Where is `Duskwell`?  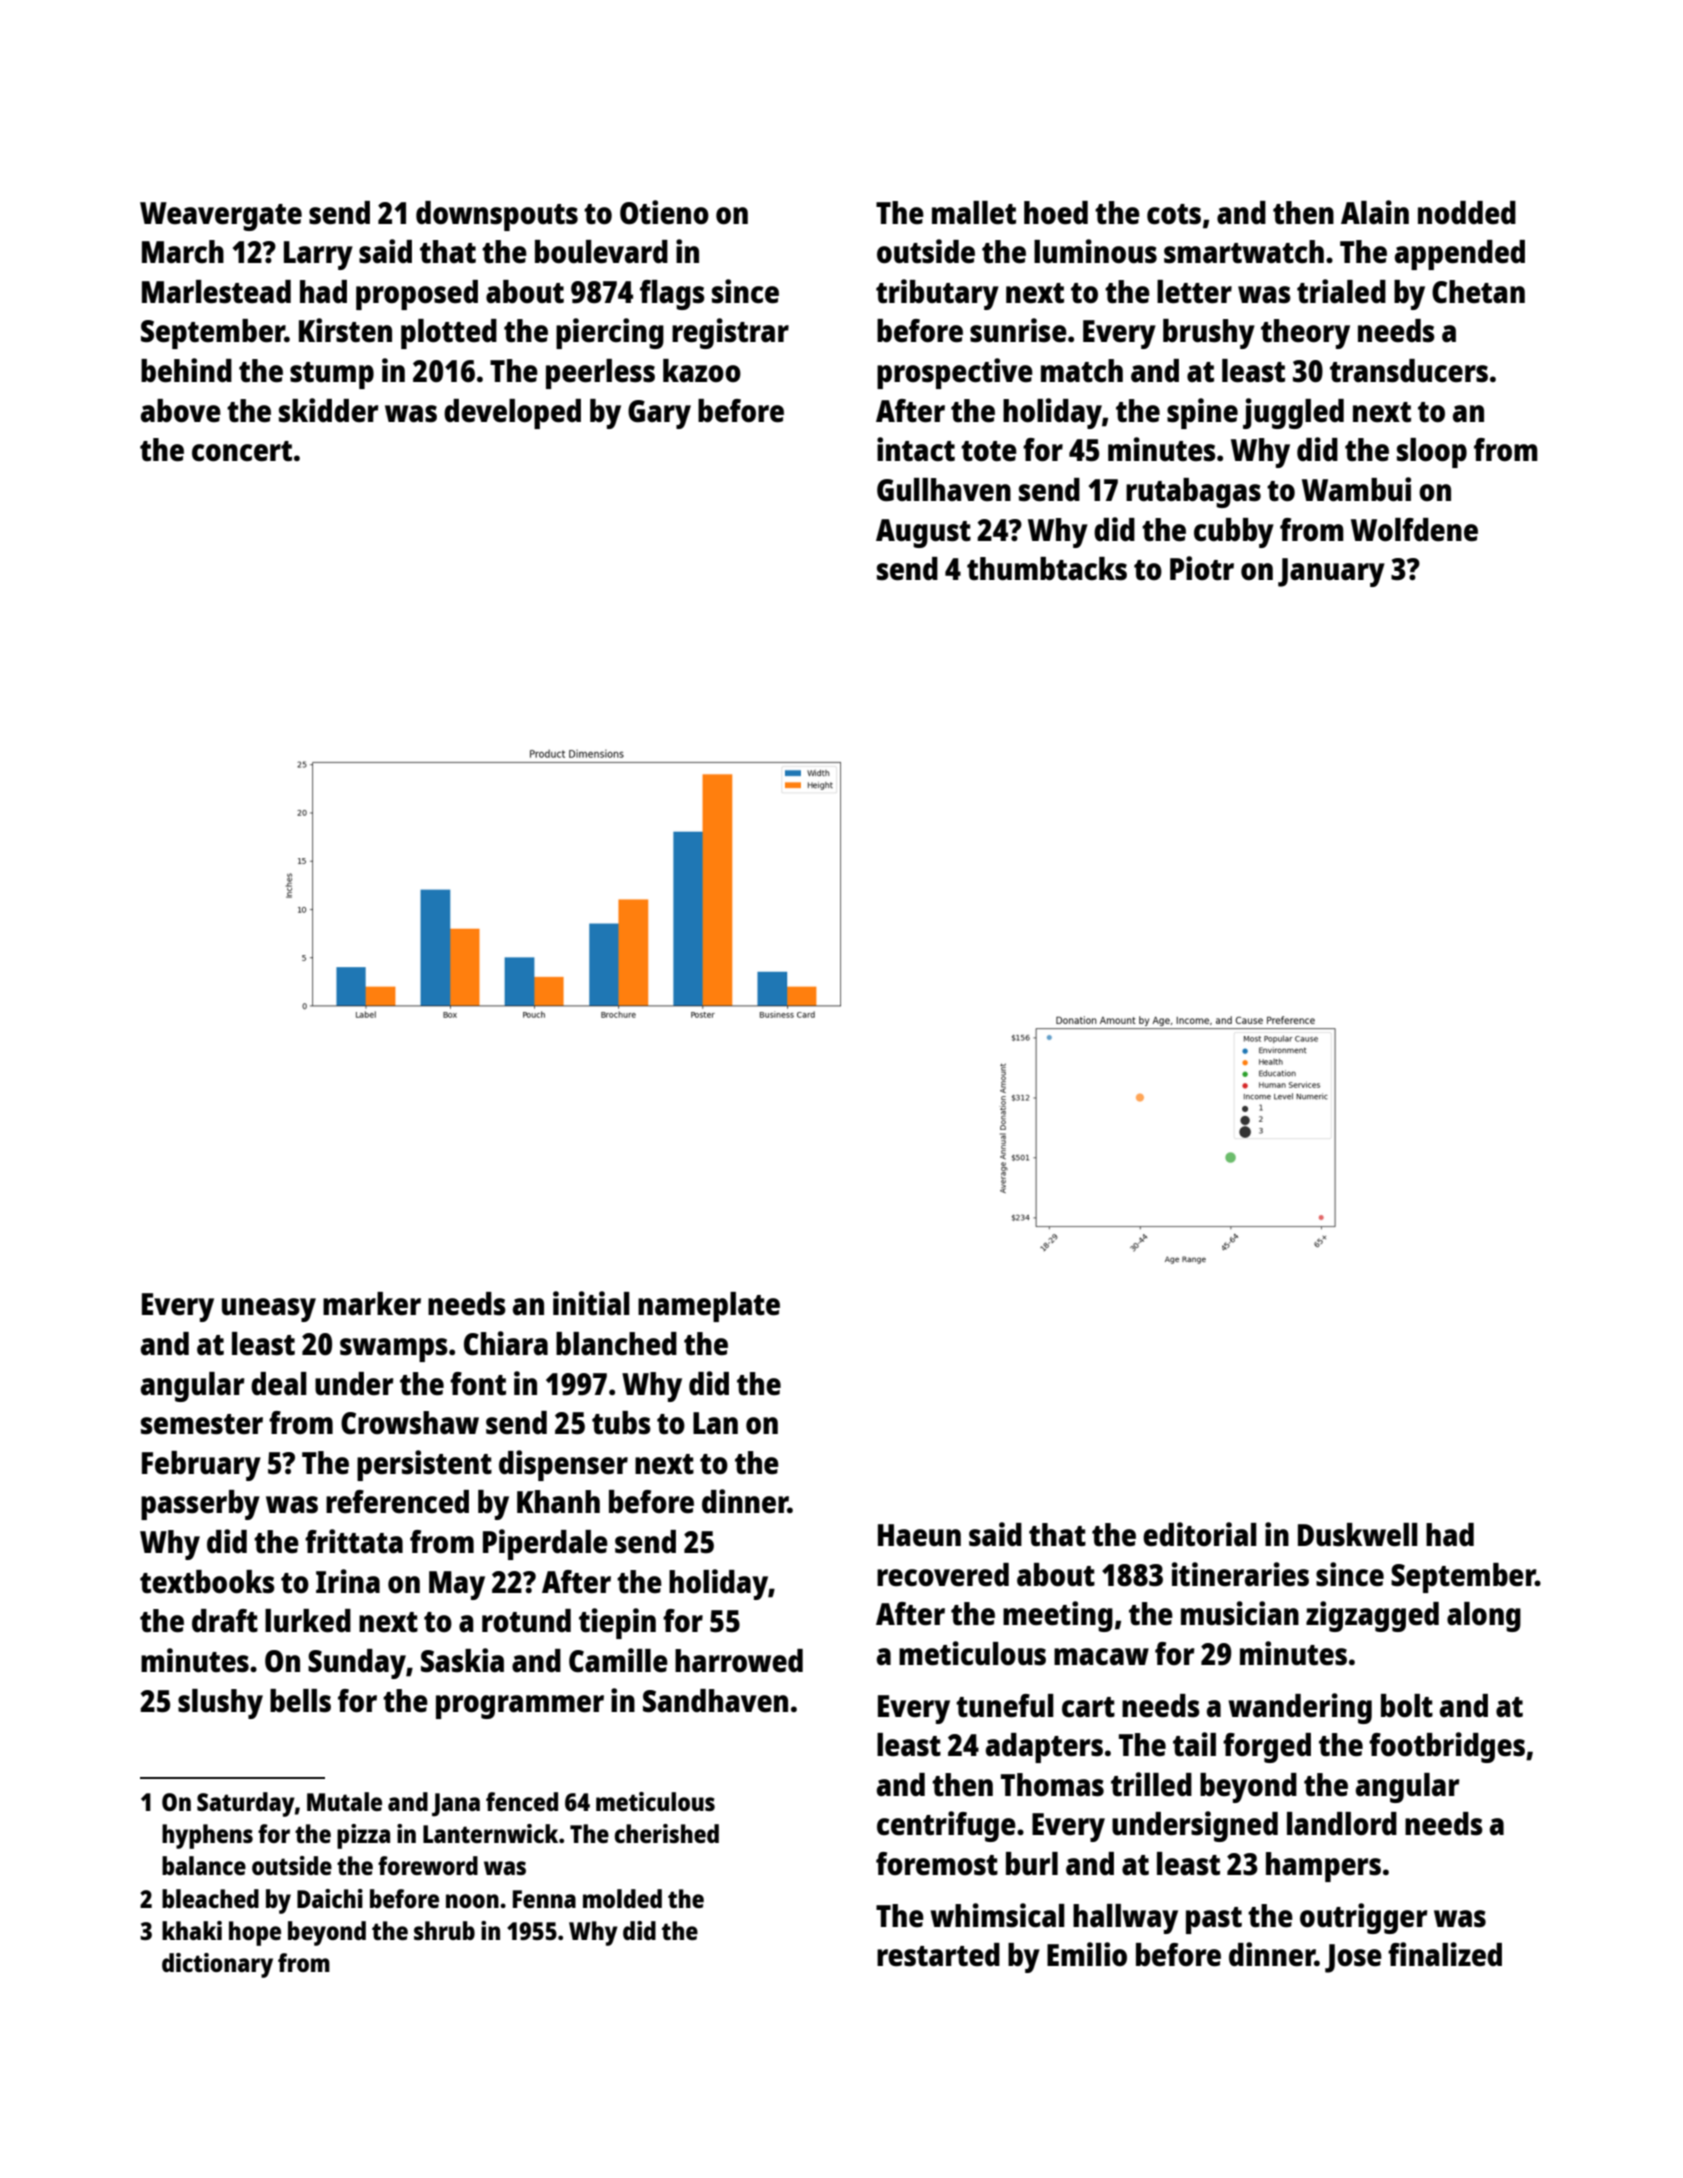
Duskwell is located at coordinates (1358, 1535).
